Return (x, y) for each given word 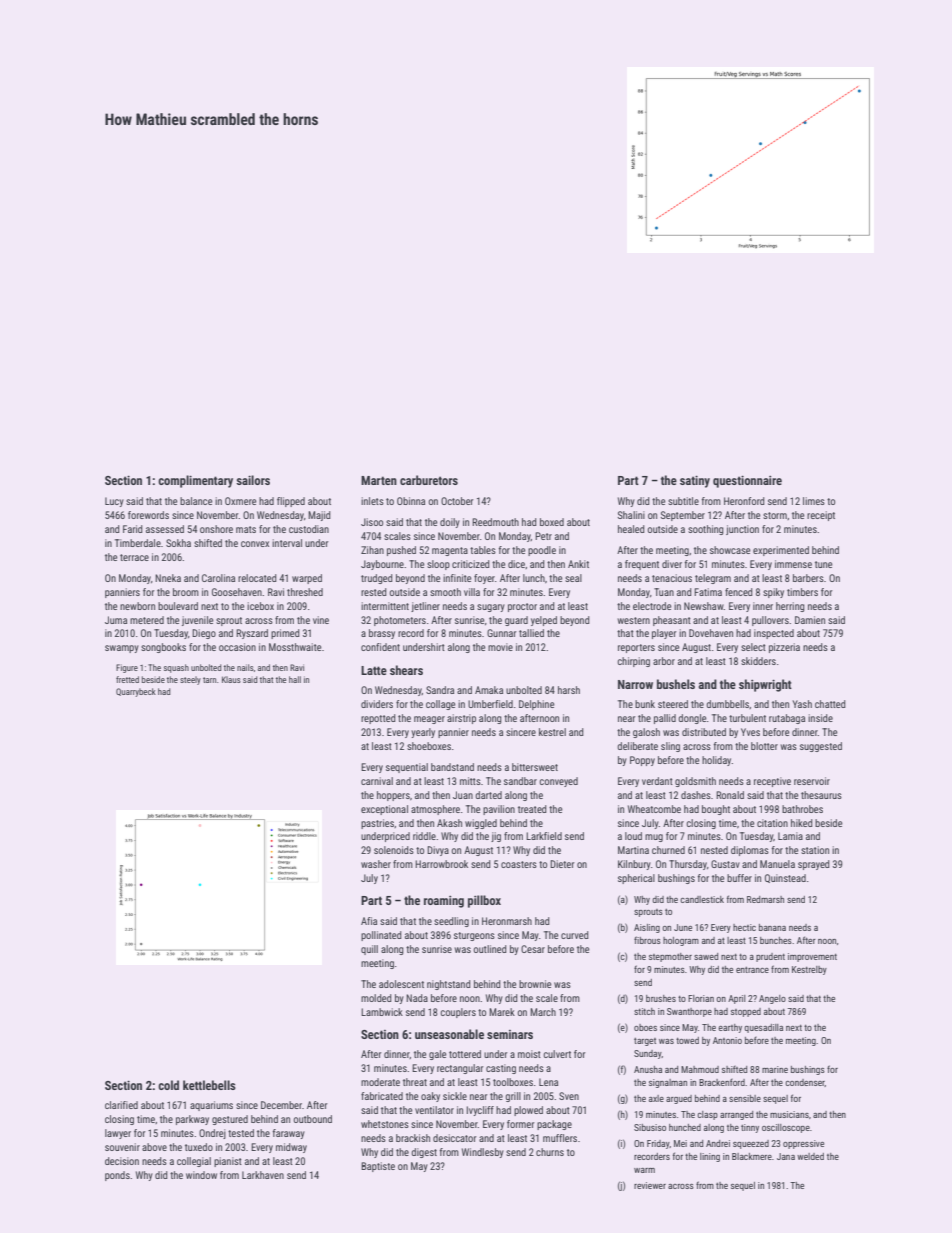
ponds (117, 1176)
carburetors (429, 480)
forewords (148, 515)
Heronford (744, 501)
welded (810, 1156)
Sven (569, 1096)
